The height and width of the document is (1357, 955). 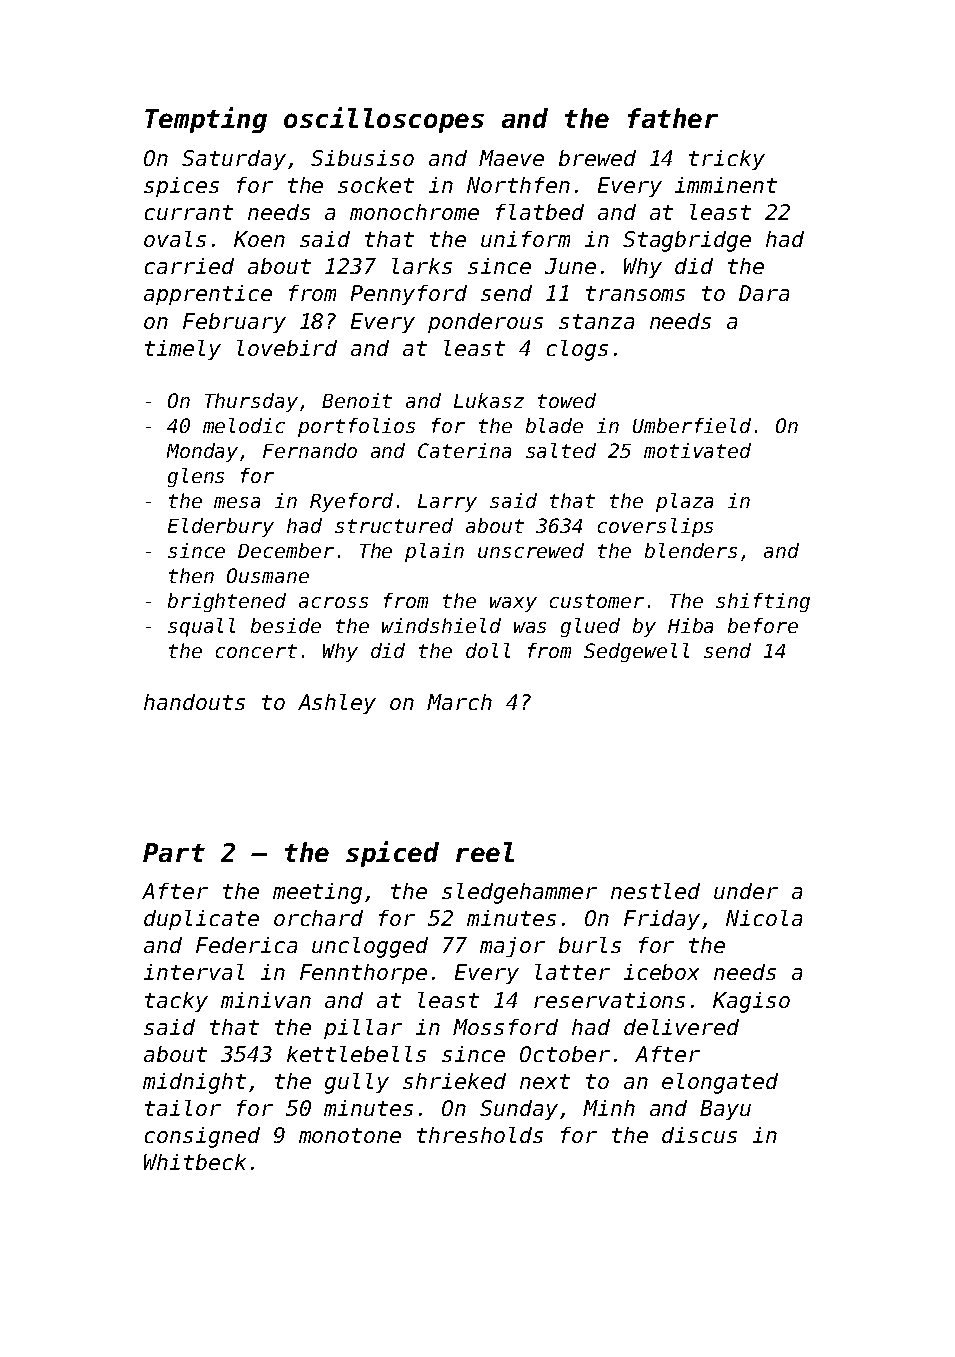 What do you see at coordinates (206, 120) in the document?
I see `Tempting` at bounding box center [206, 120].
